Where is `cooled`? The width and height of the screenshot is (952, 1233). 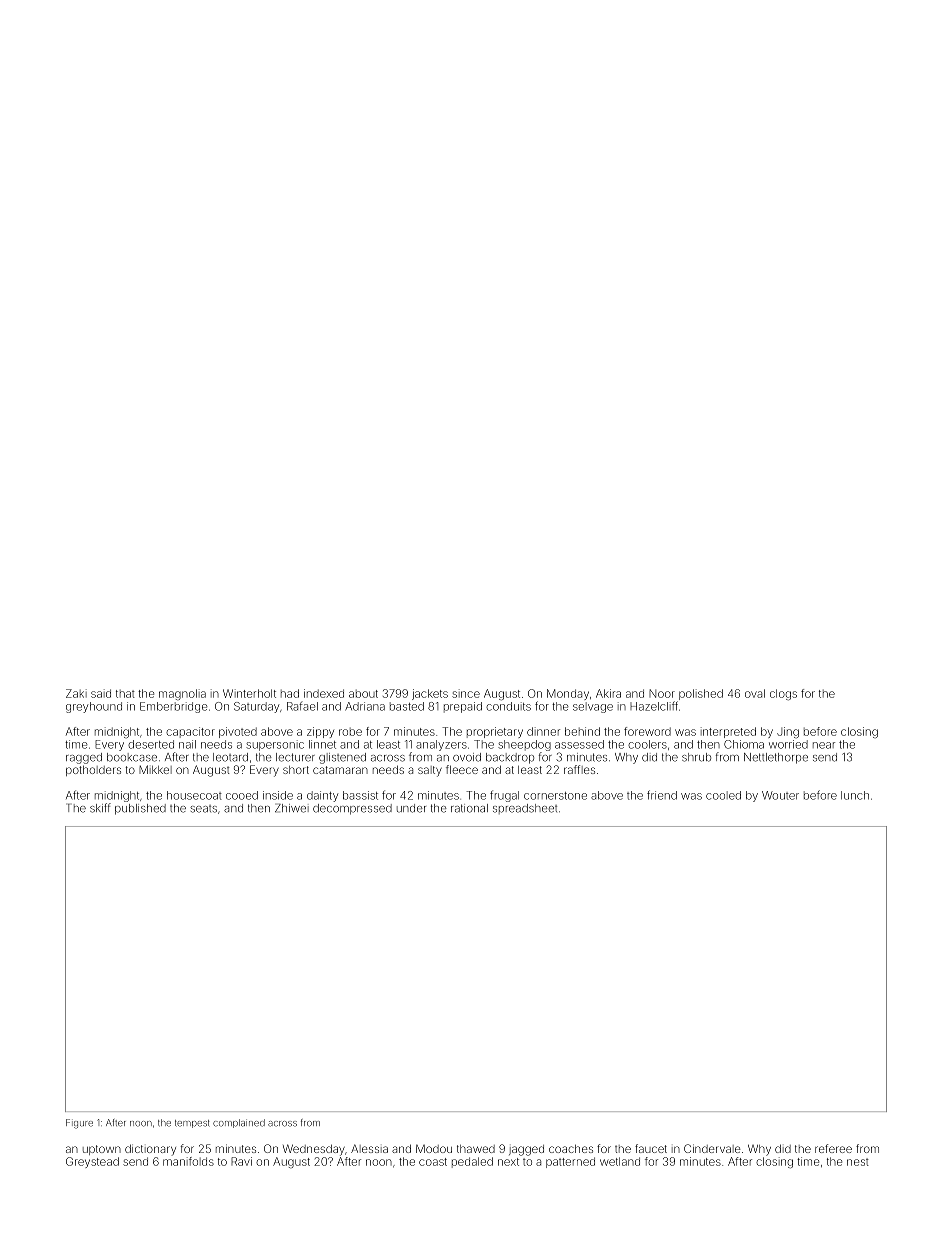 cooled is located at coordinates (723, 795).
